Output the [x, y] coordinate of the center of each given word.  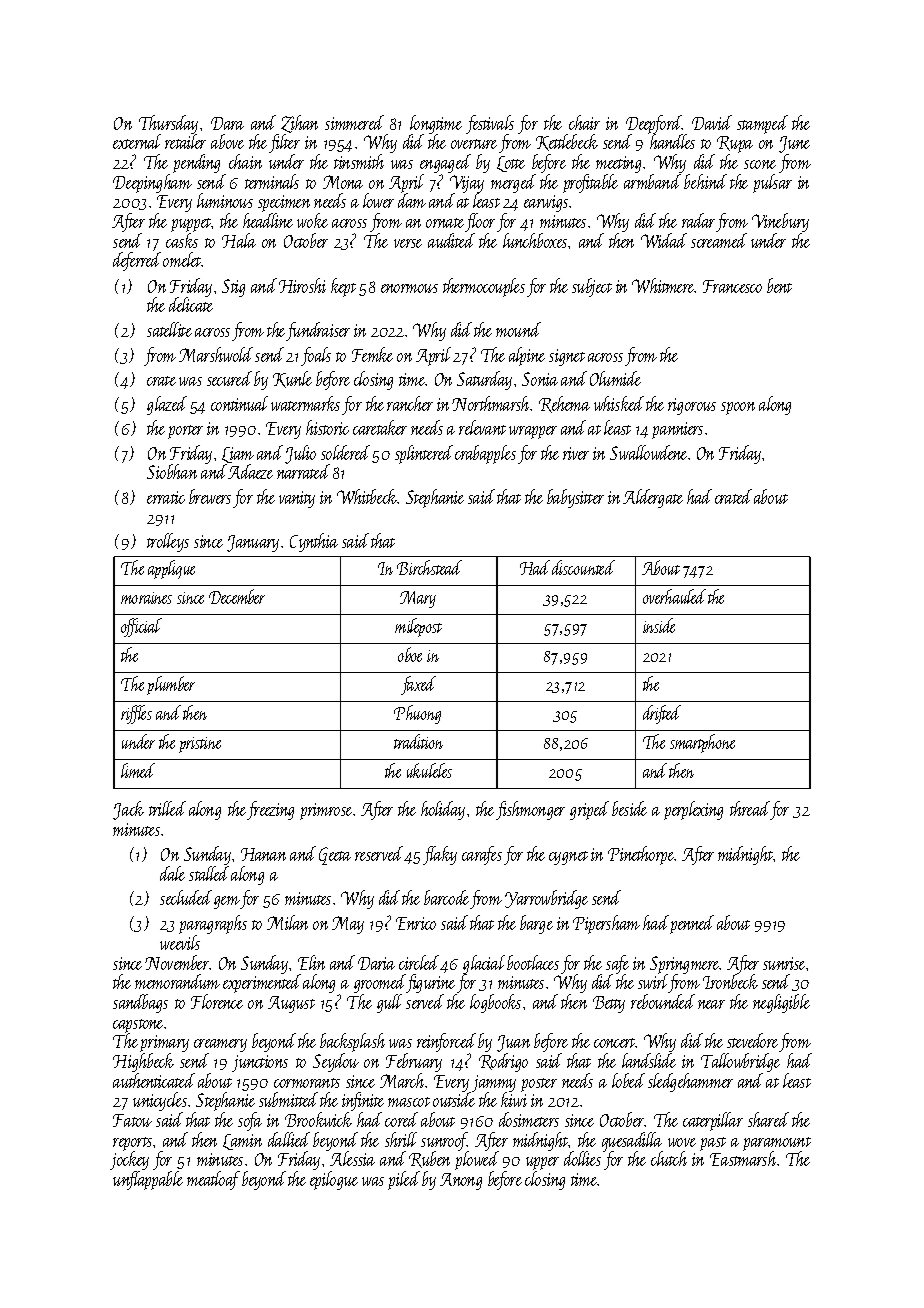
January [253, 543]
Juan [513, 1043]
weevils [180, 942]
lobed [628, 1080]
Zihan [299, 124]
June [794, 144]
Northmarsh [491, 403]
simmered [354, 122]
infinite [363, 1101]
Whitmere [663, 285]
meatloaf [213, 1180]
